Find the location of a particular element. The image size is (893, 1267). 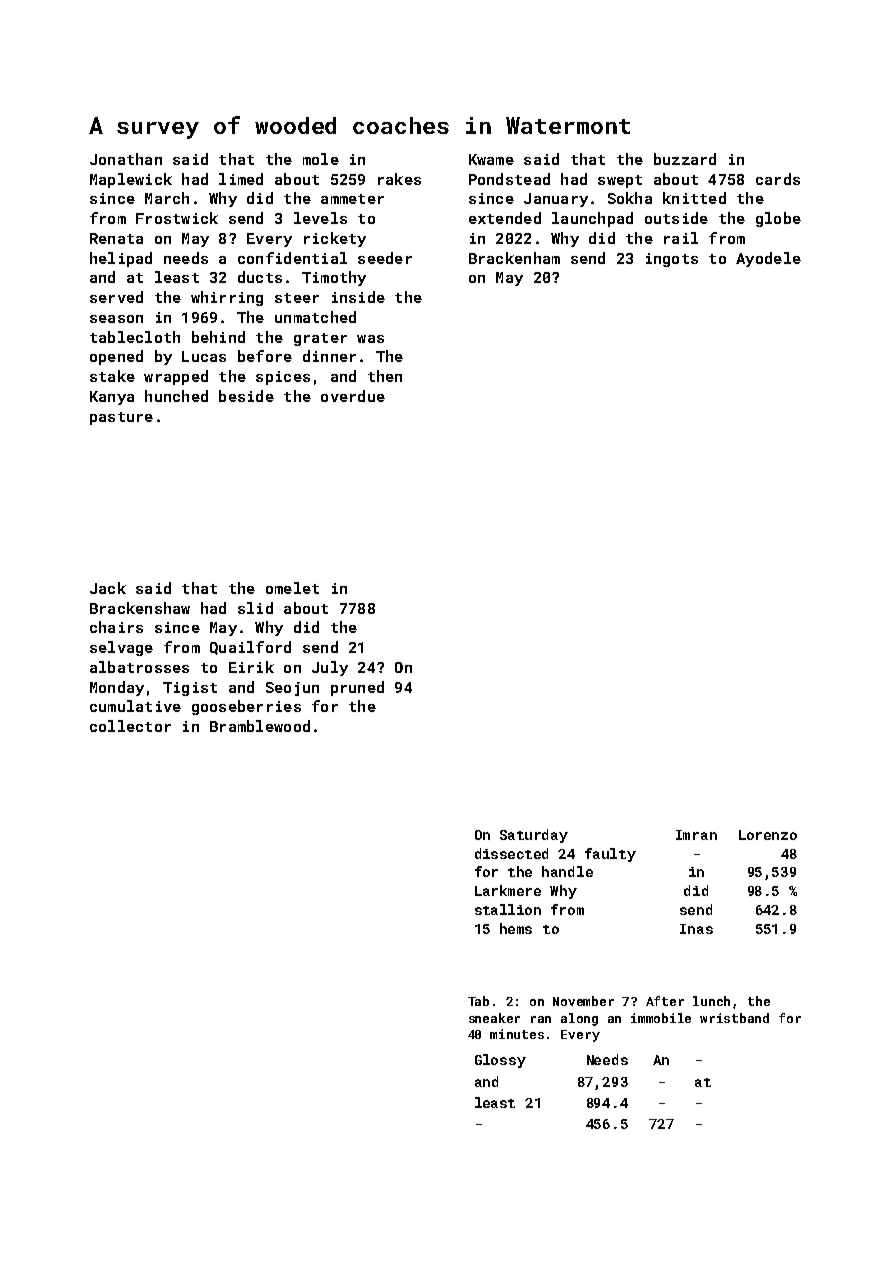

ingots is located at coordinates (672, 260).
